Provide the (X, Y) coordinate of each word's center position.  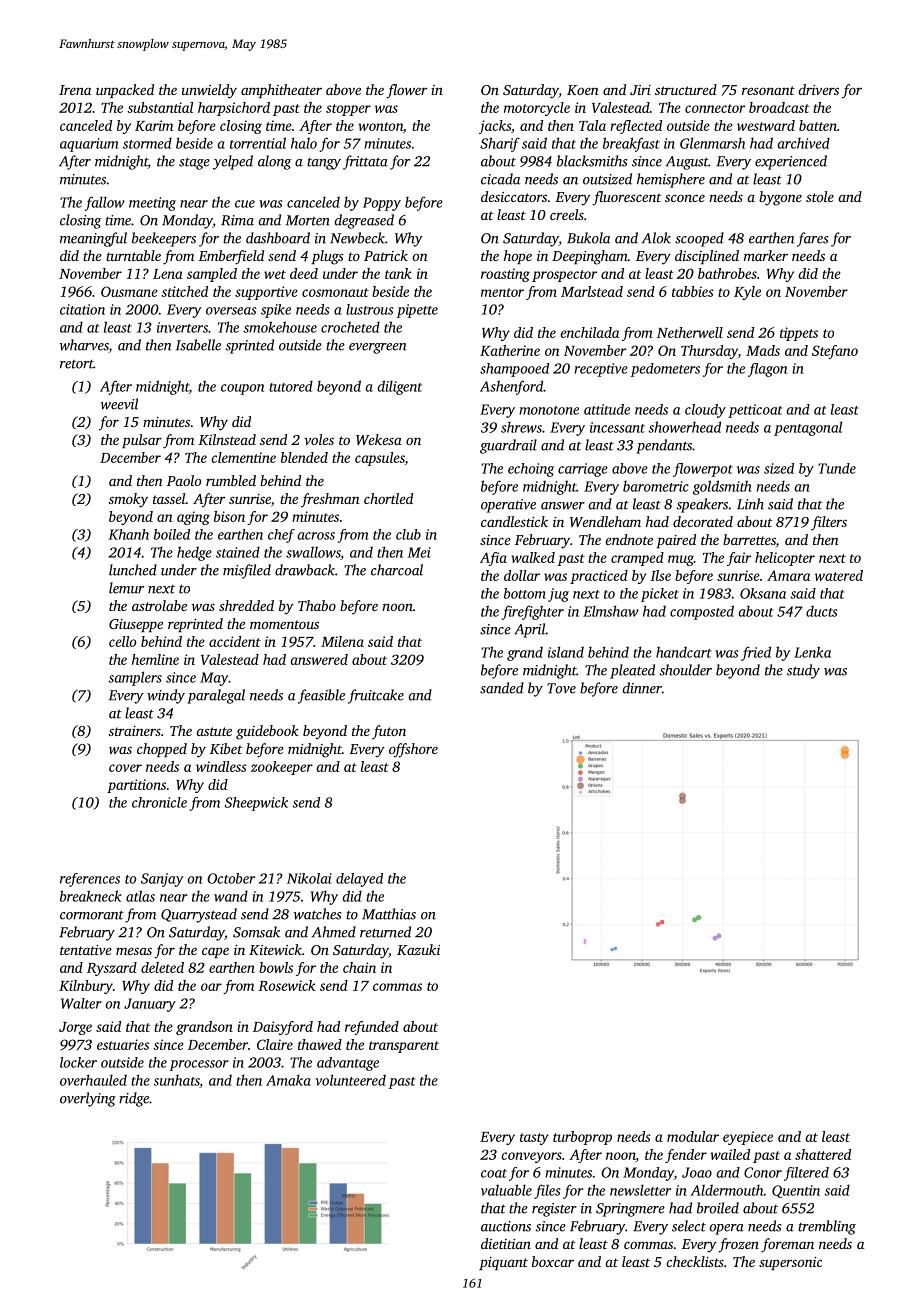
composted (702, 612)
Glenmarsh (712, 143)
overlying (88, 1099)
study (803, 671)
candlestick (514, 521)
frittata (365, 162)
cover (125, 768)
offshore (413, 750)
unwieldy (209, 91)
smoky (128, 500)
